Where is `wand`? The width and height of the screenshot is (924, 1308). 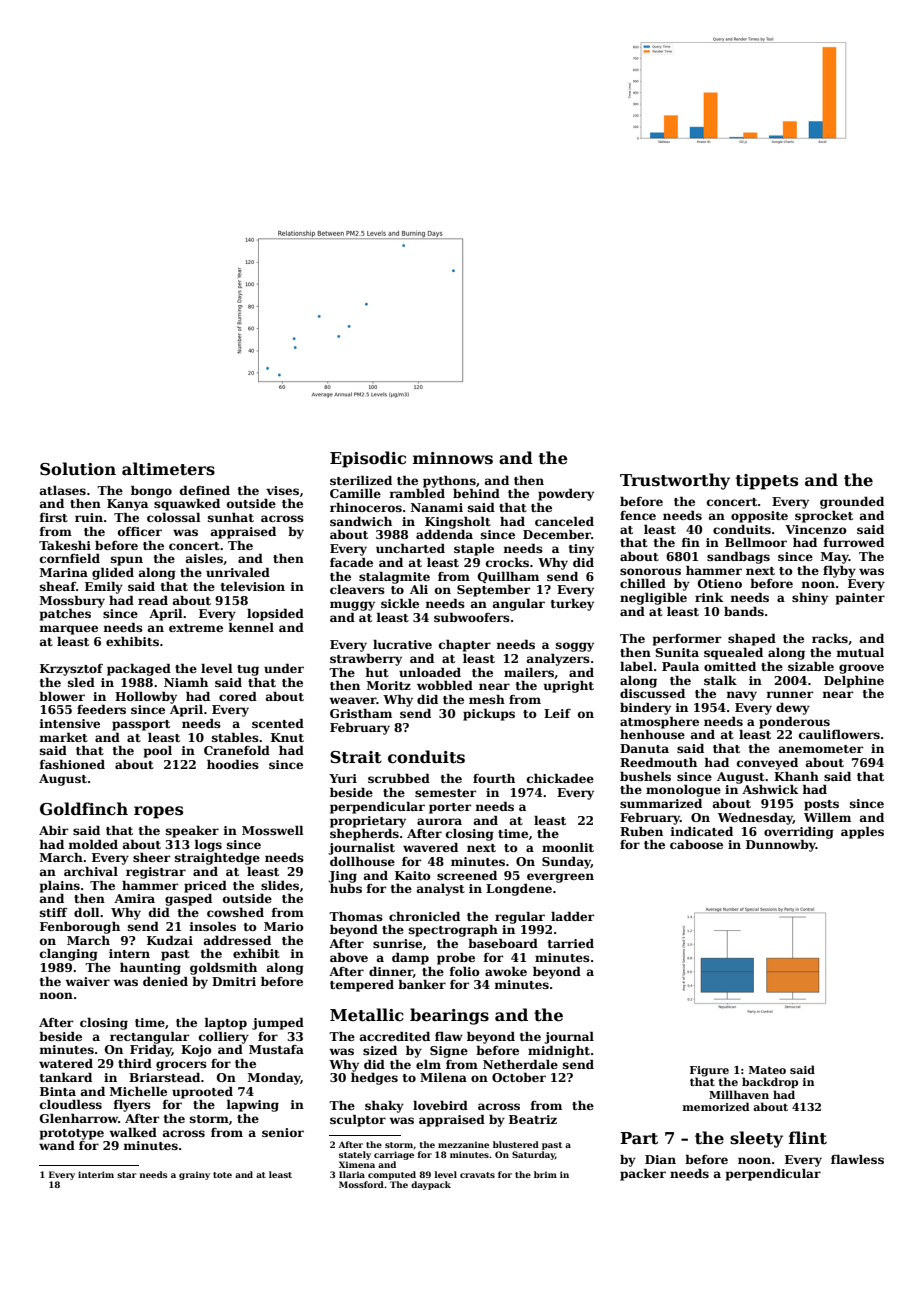 wand is located at coordinates (57, 1145).
